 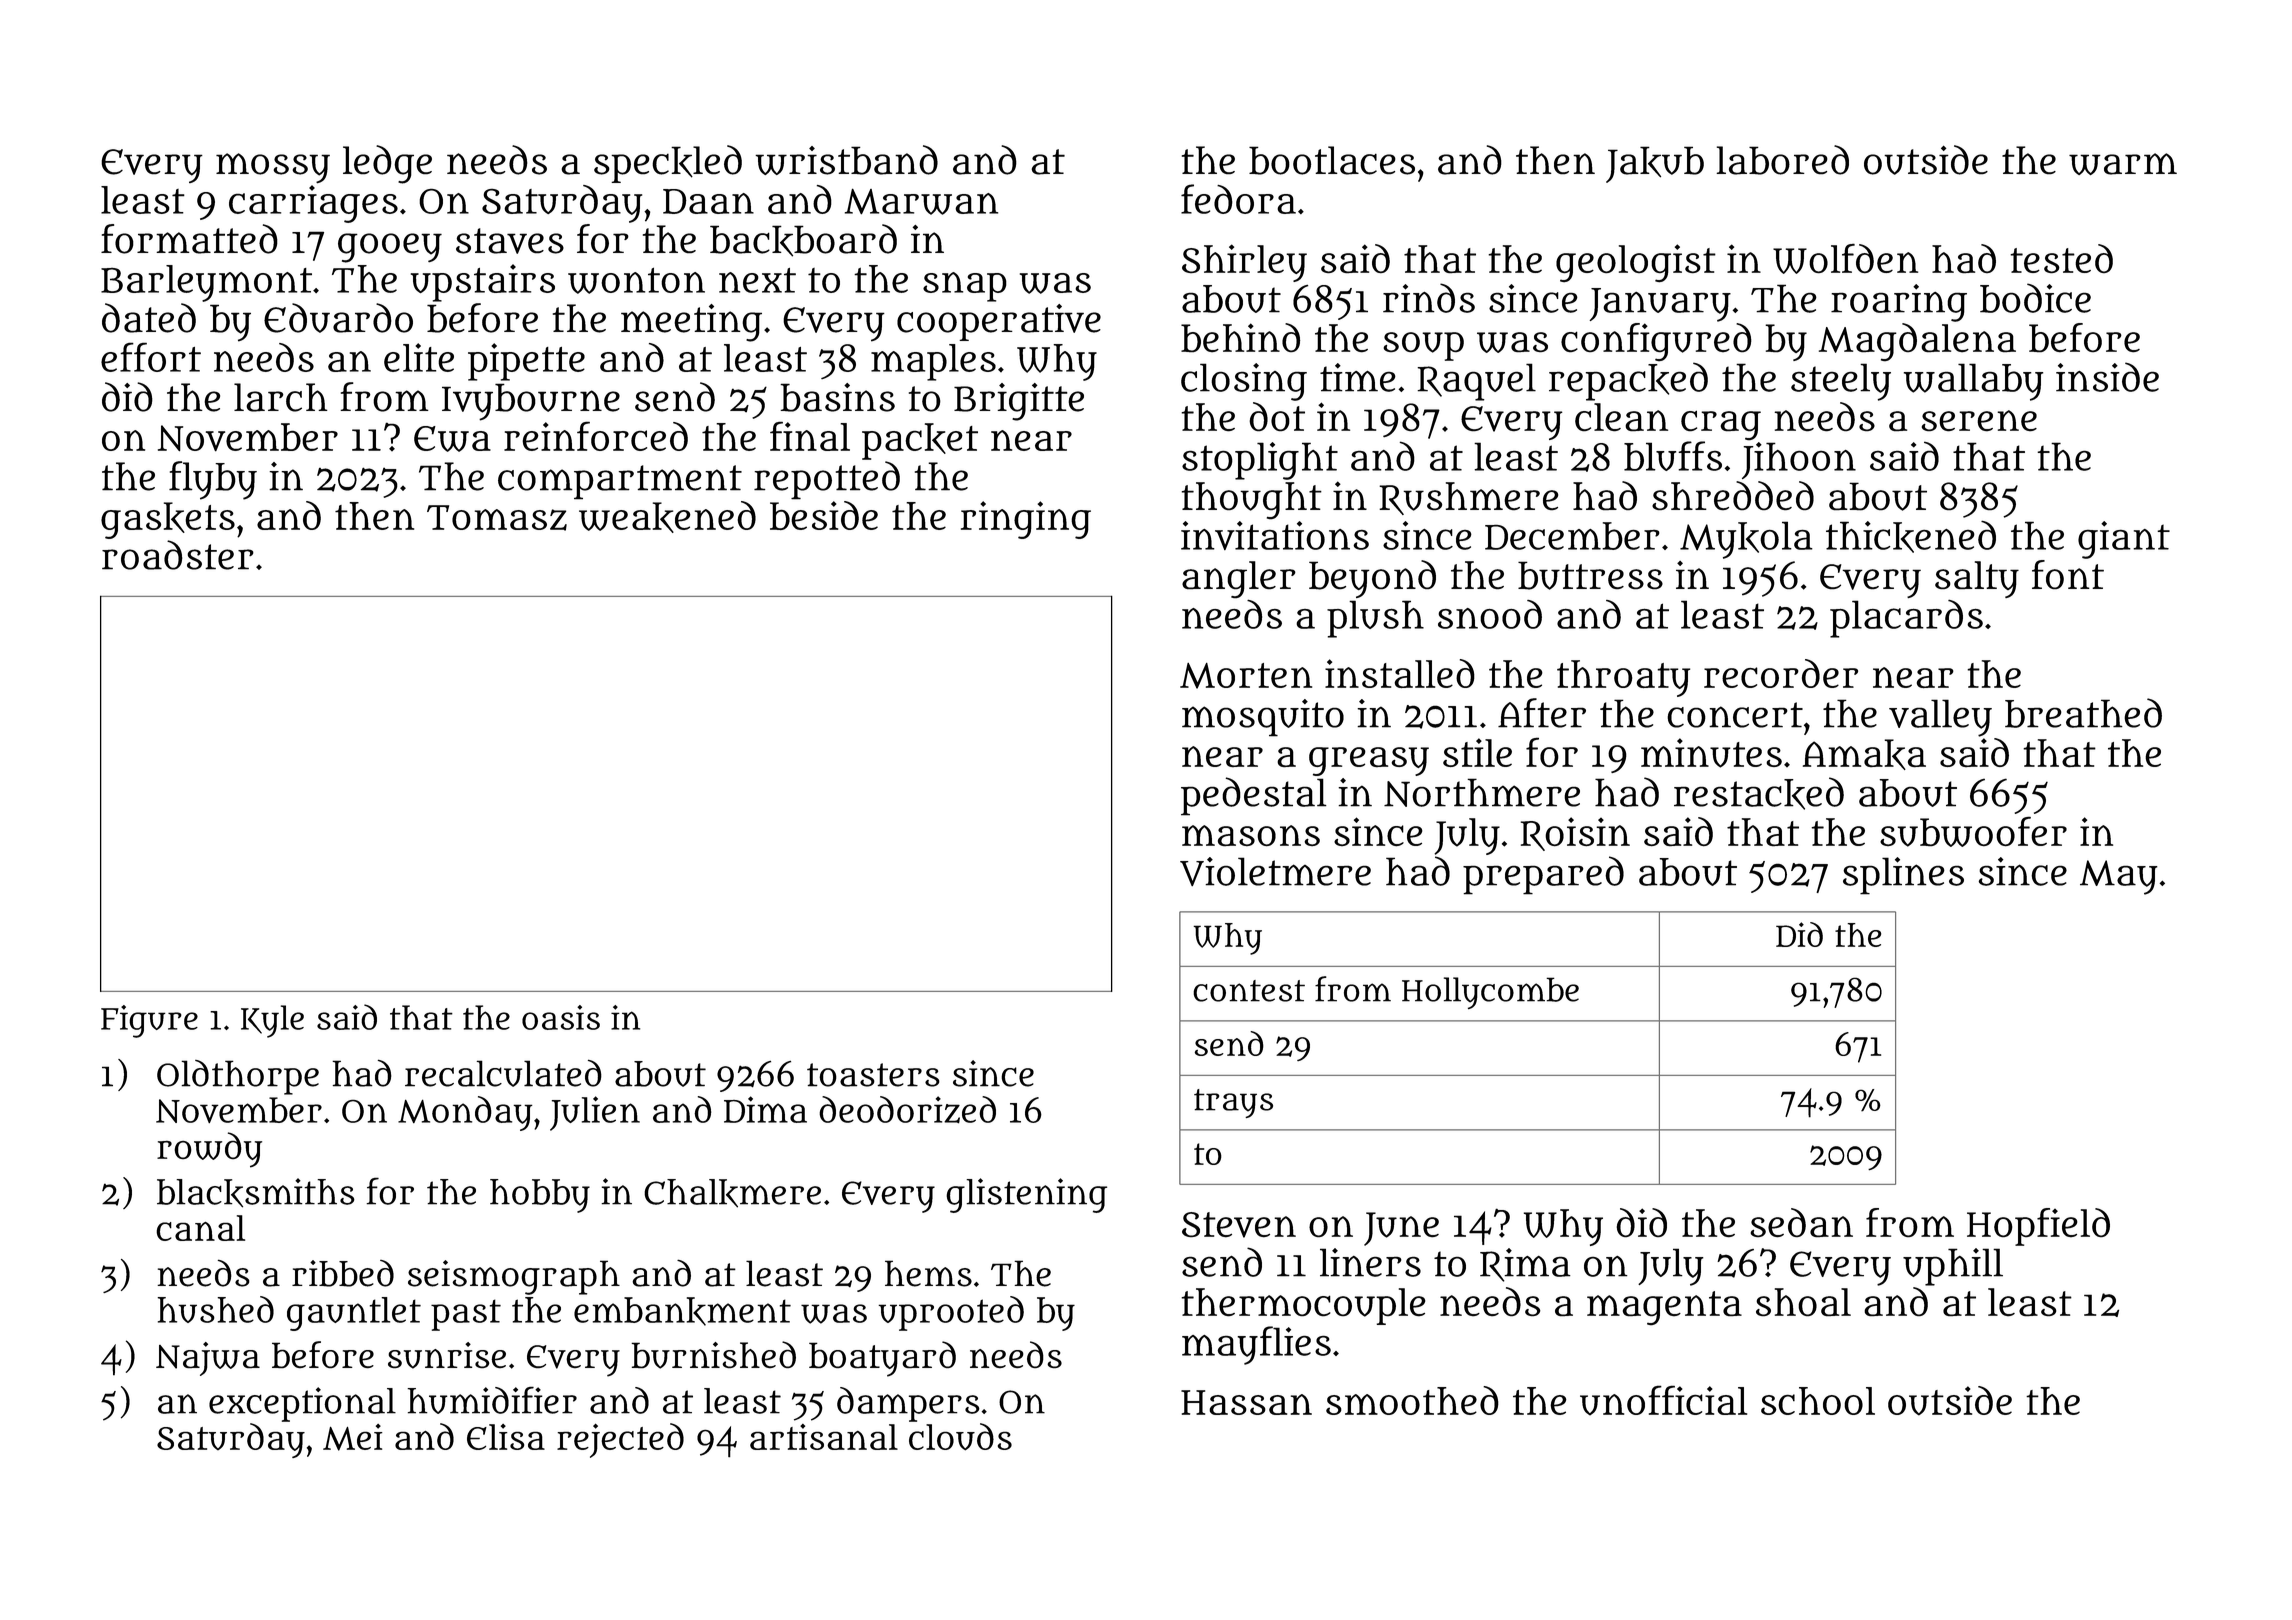 What do you see at coordinates (178, 555) in the page?
I see `roadster` at bounding box center [178, 555].
